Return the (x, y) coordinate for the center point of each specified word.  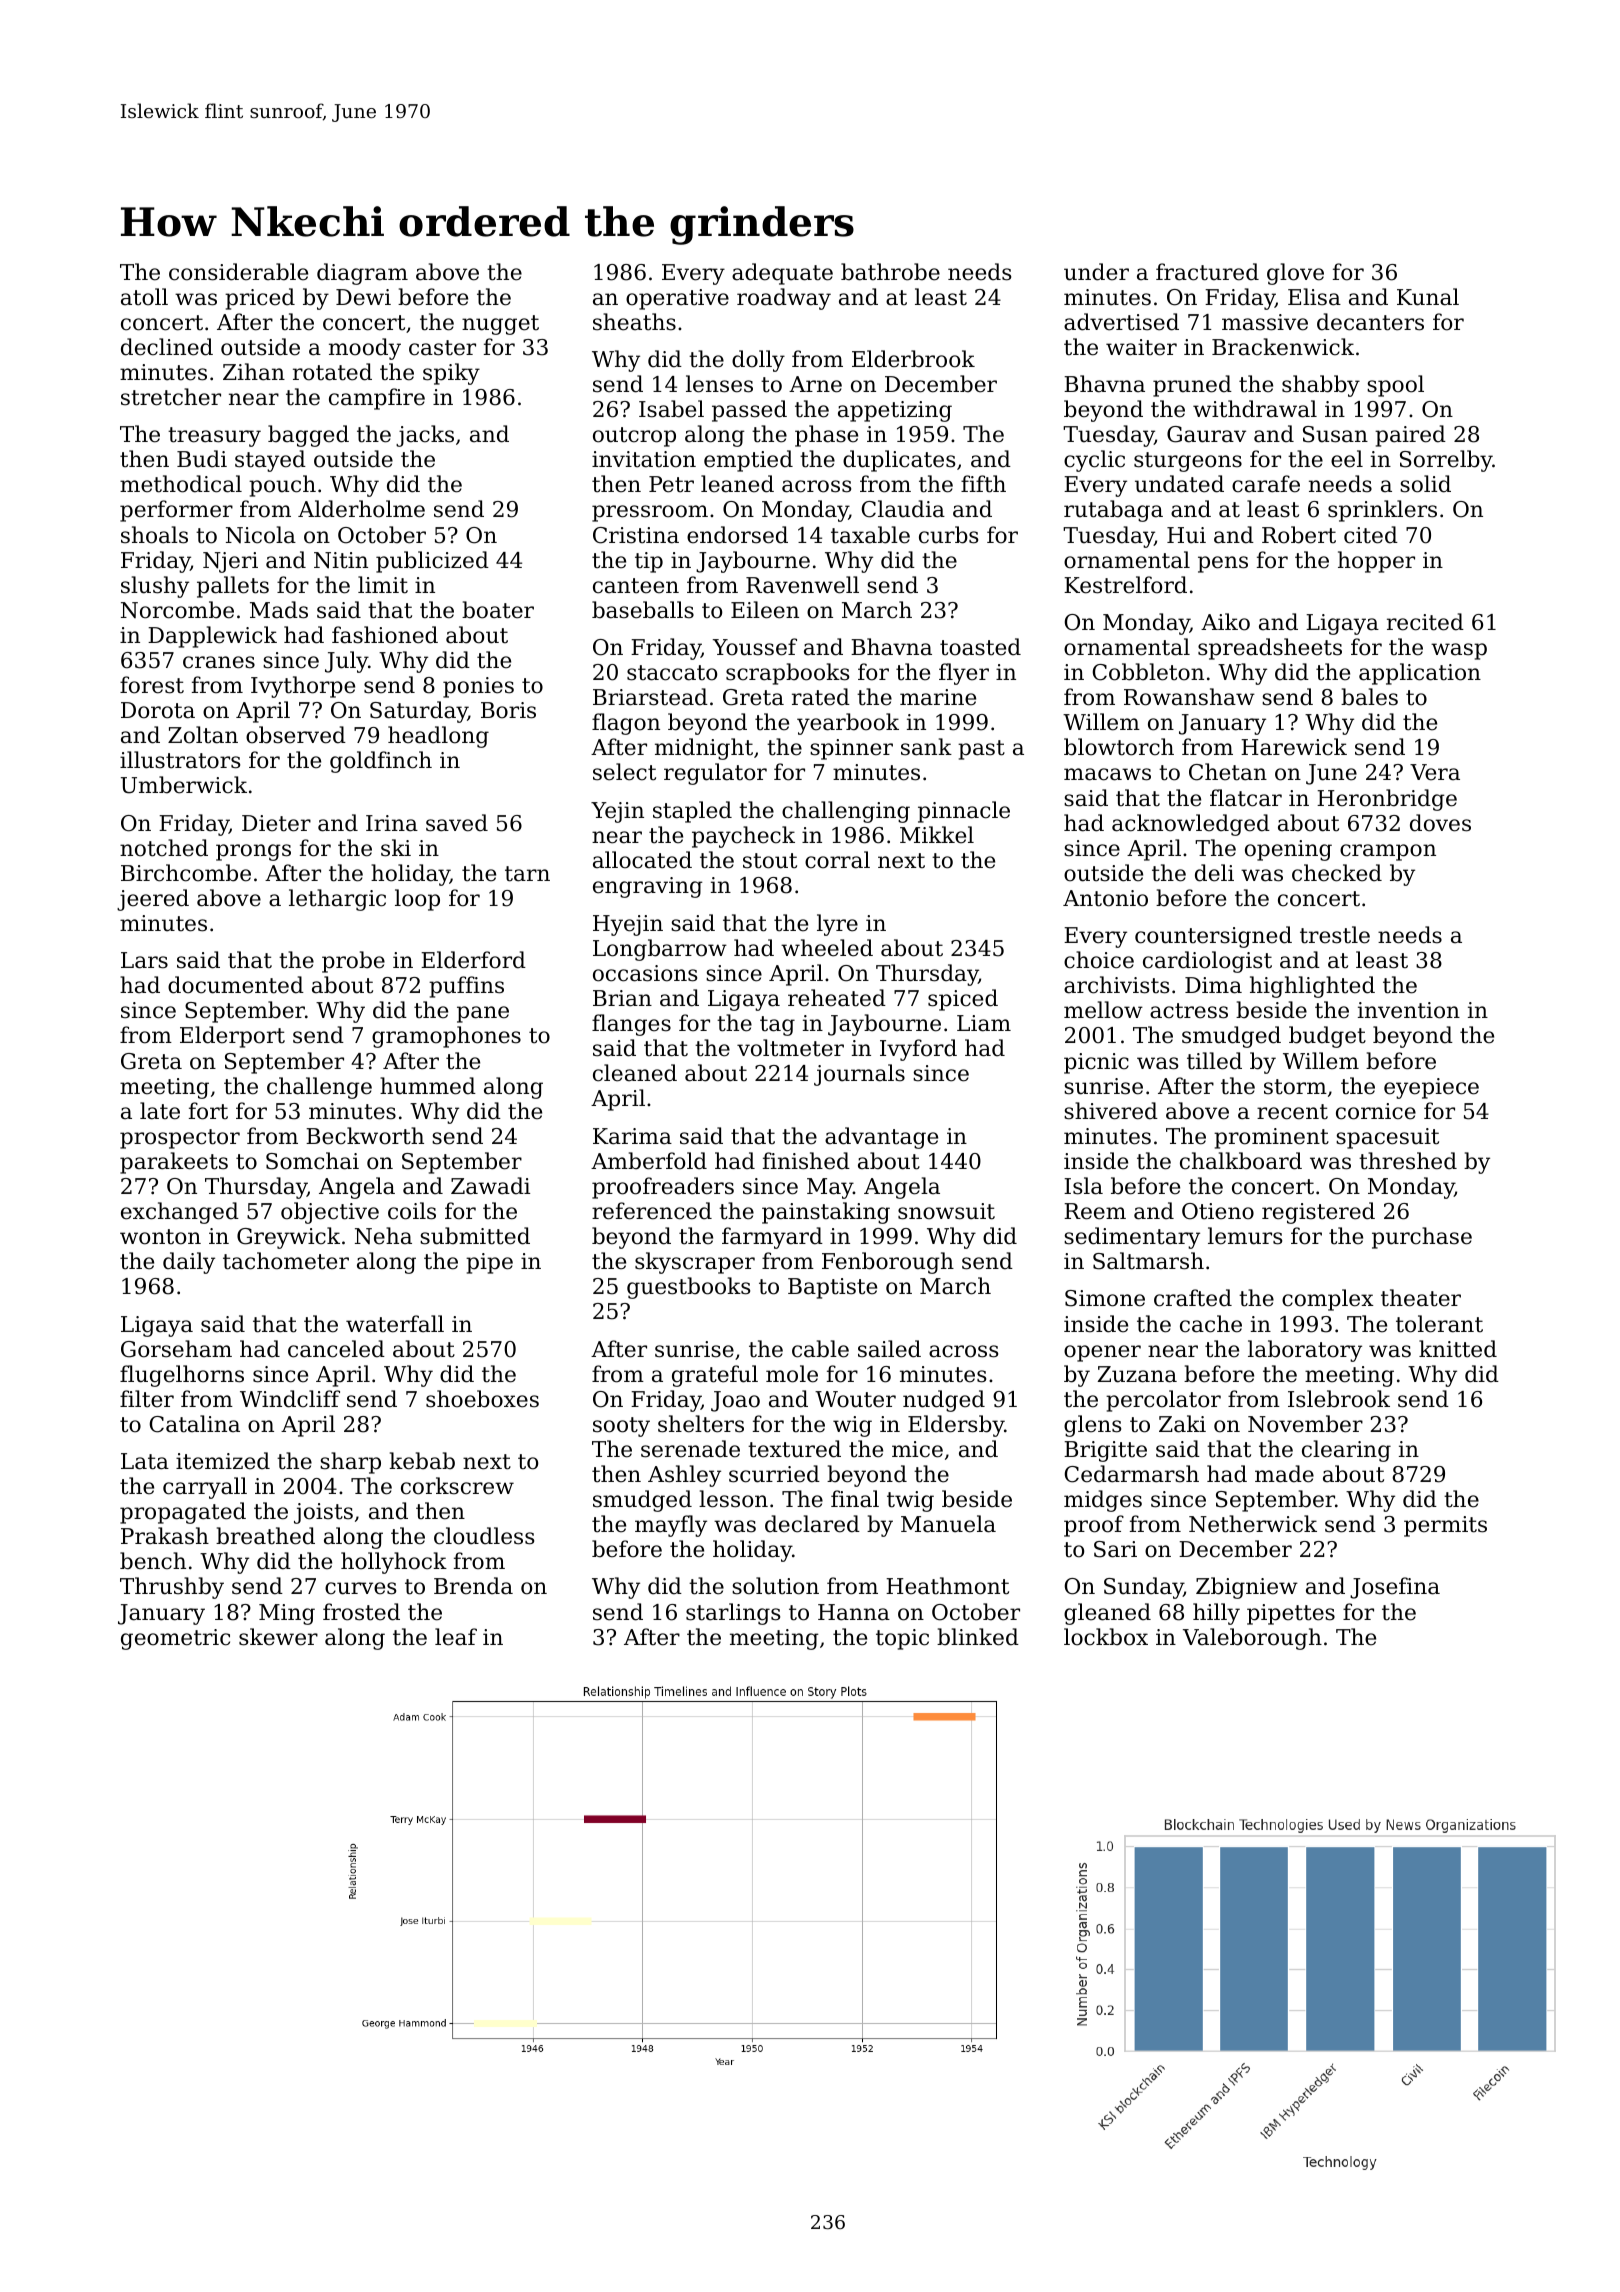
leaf (456, 1637)
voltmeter (790, 1048)
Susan (1335, 434)
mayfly (671, 1526)
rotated (332, 372)
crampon (1388, 852)
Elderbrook (913, 359)
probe (353, 962)
